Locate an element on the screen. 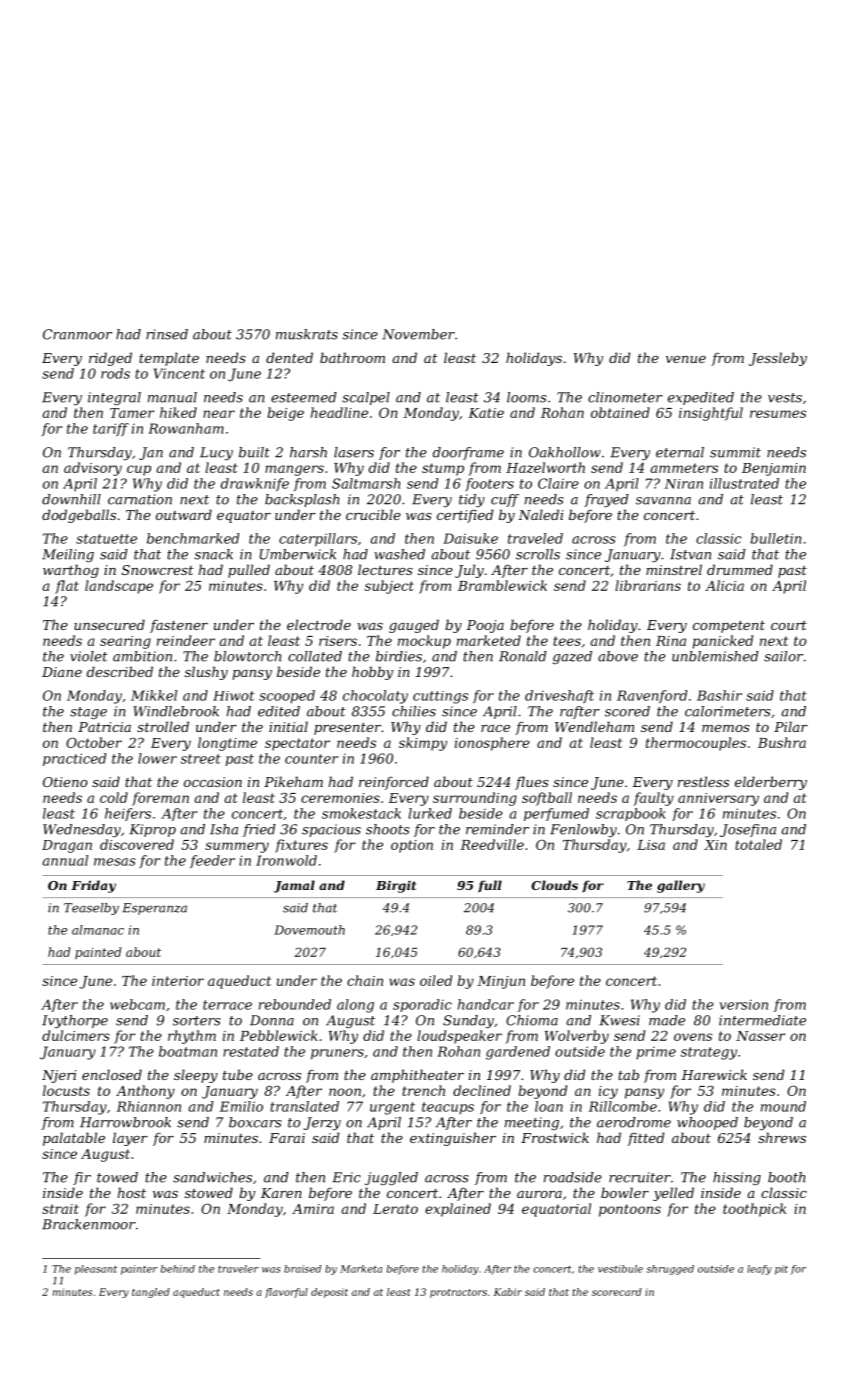  ionosphere is located at coordinates (492, 744).
